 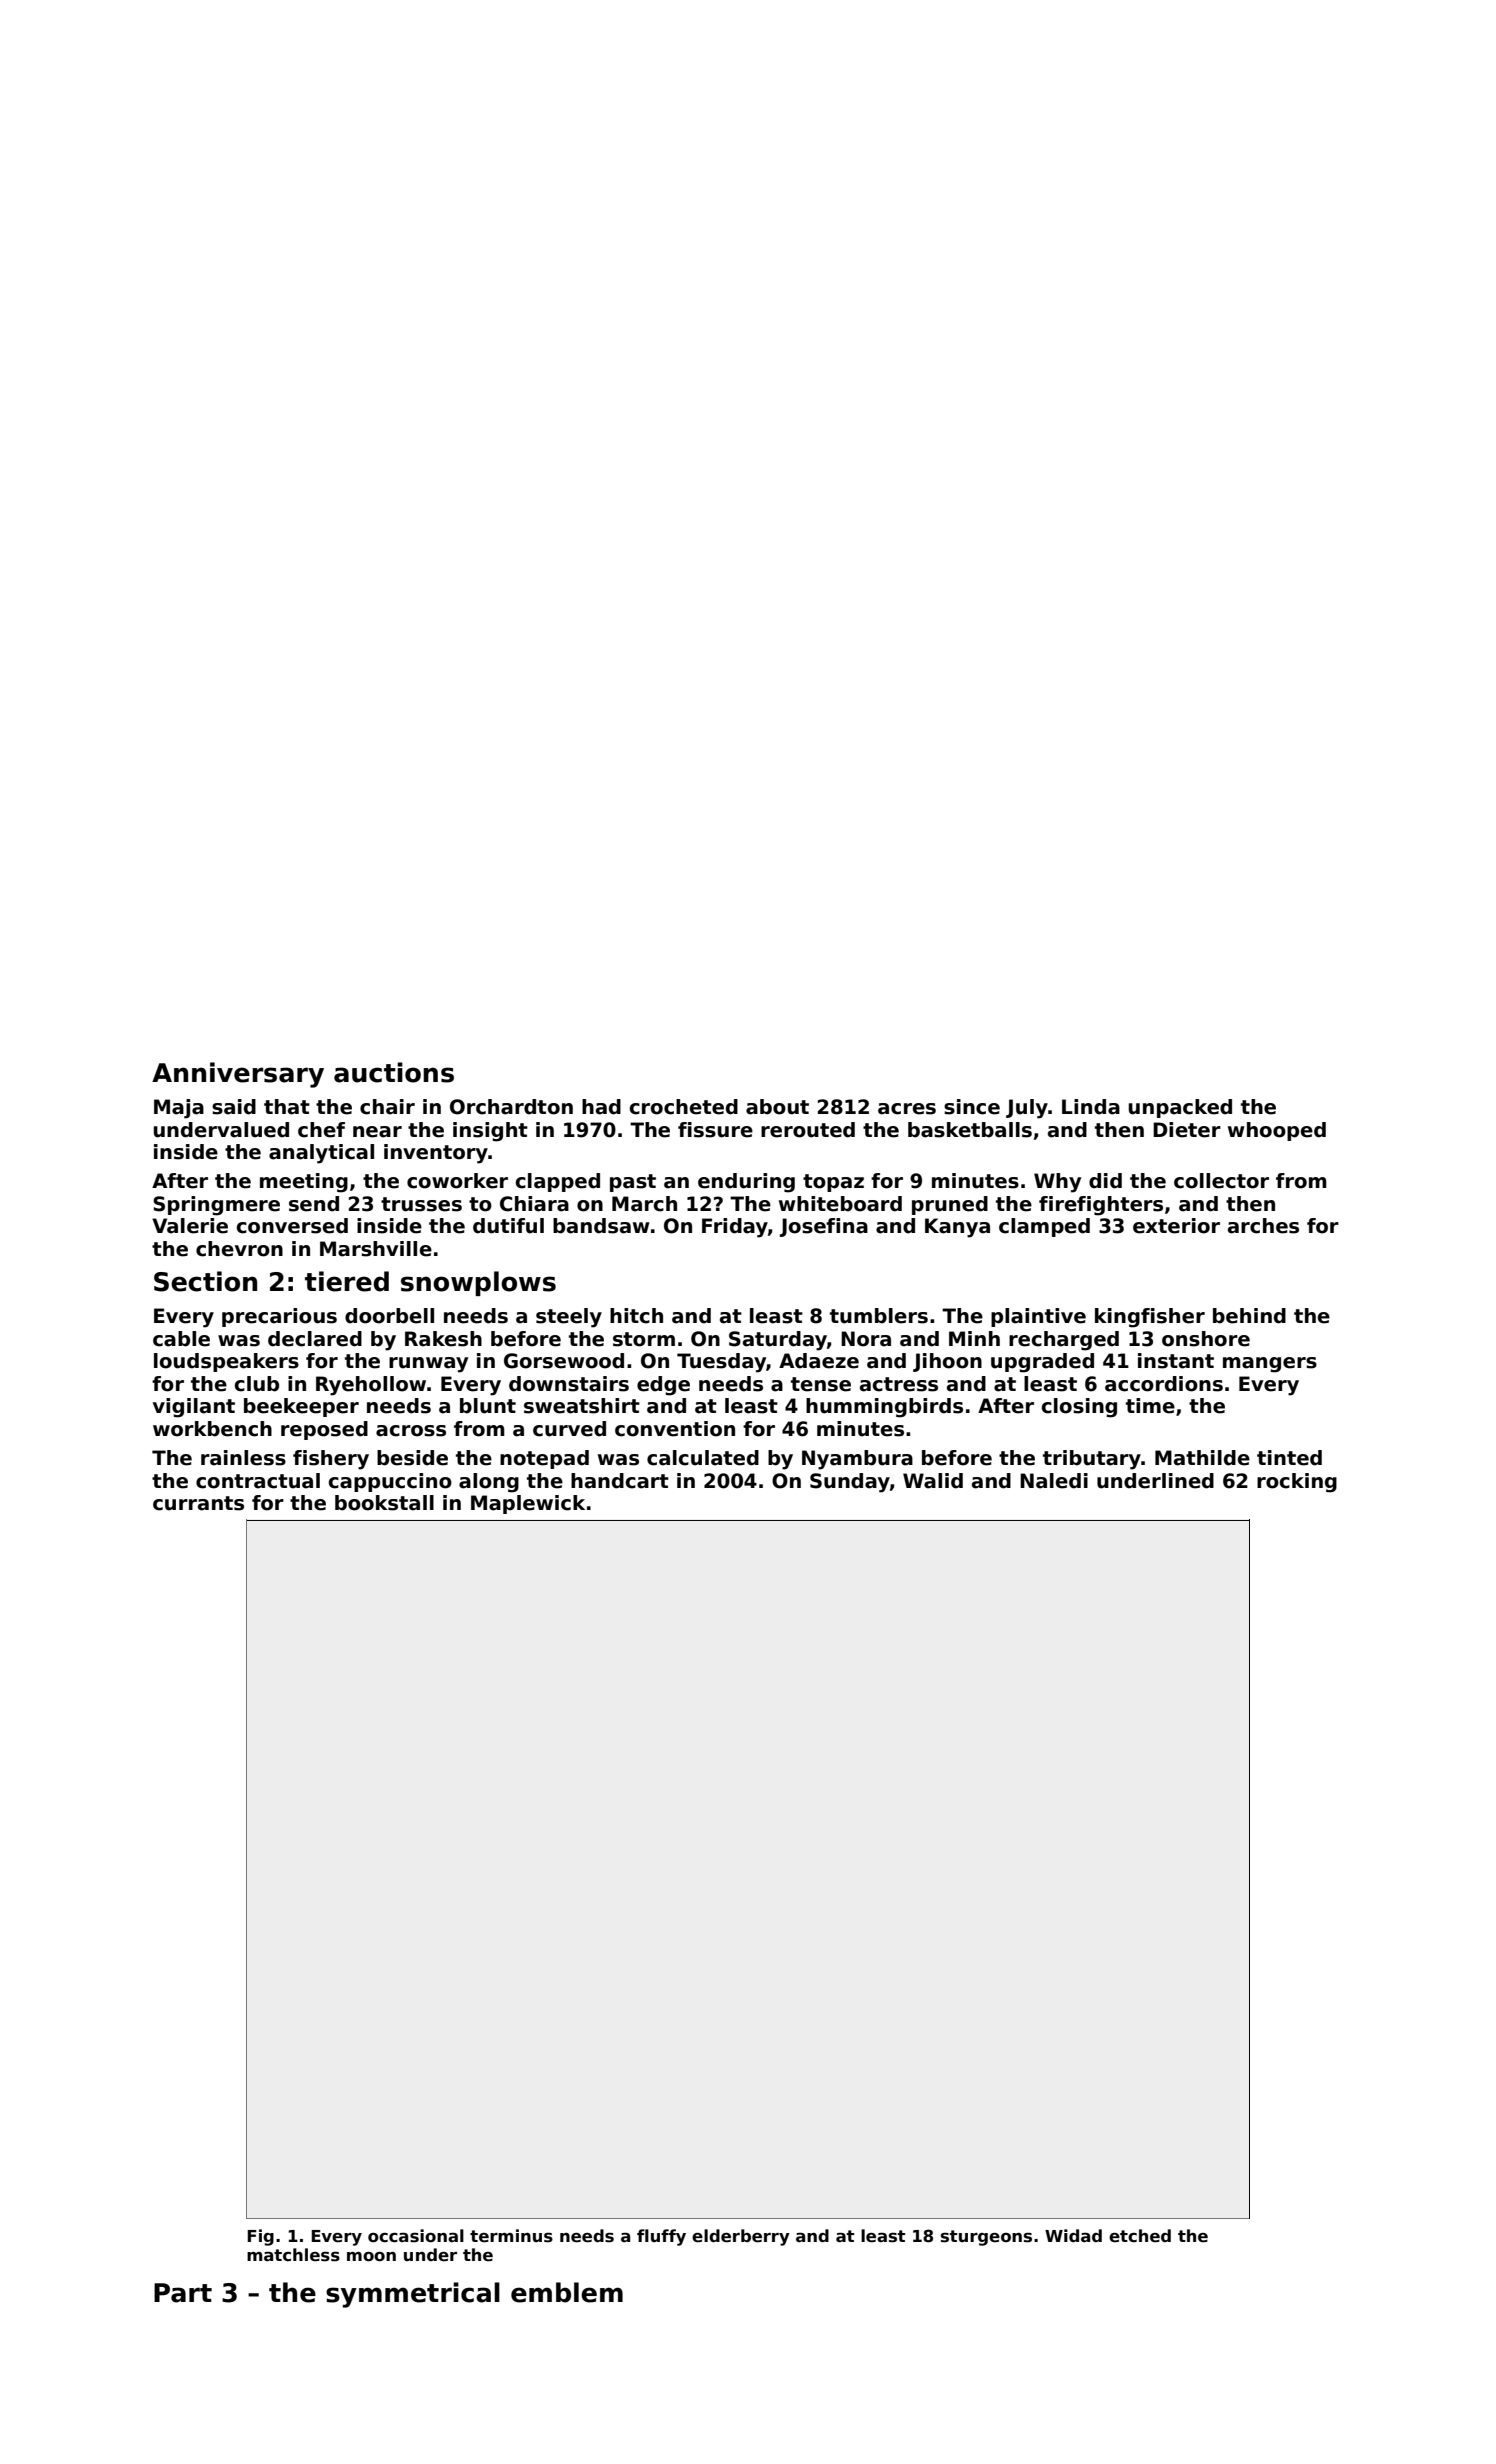 What do you see at coordinates (661, 2237) in the image?
I see `fluffy` at bounding box center [661, 2237].
